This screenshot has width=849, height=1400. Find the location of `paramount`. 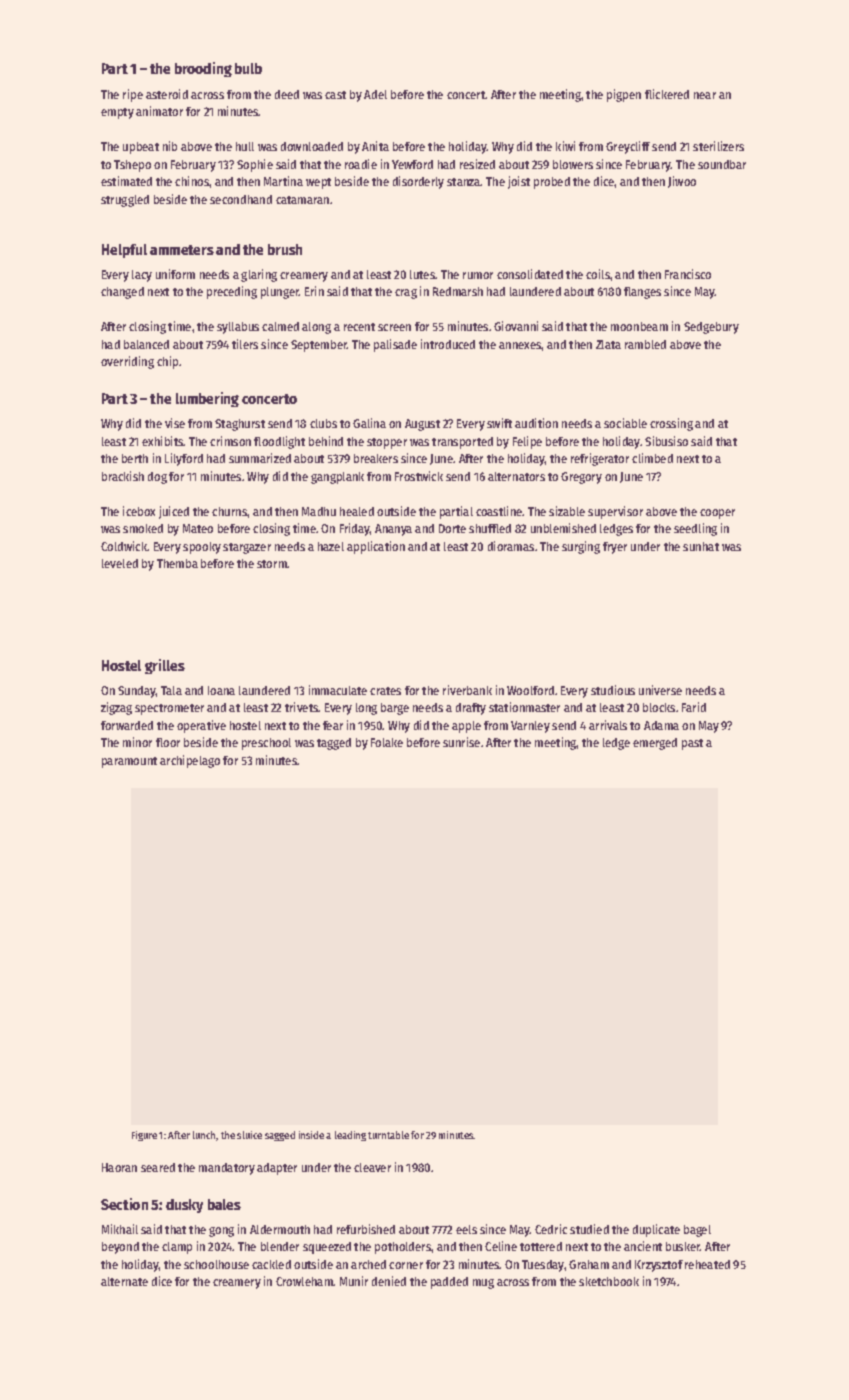

paramount is located at coordinates (129, 762).
